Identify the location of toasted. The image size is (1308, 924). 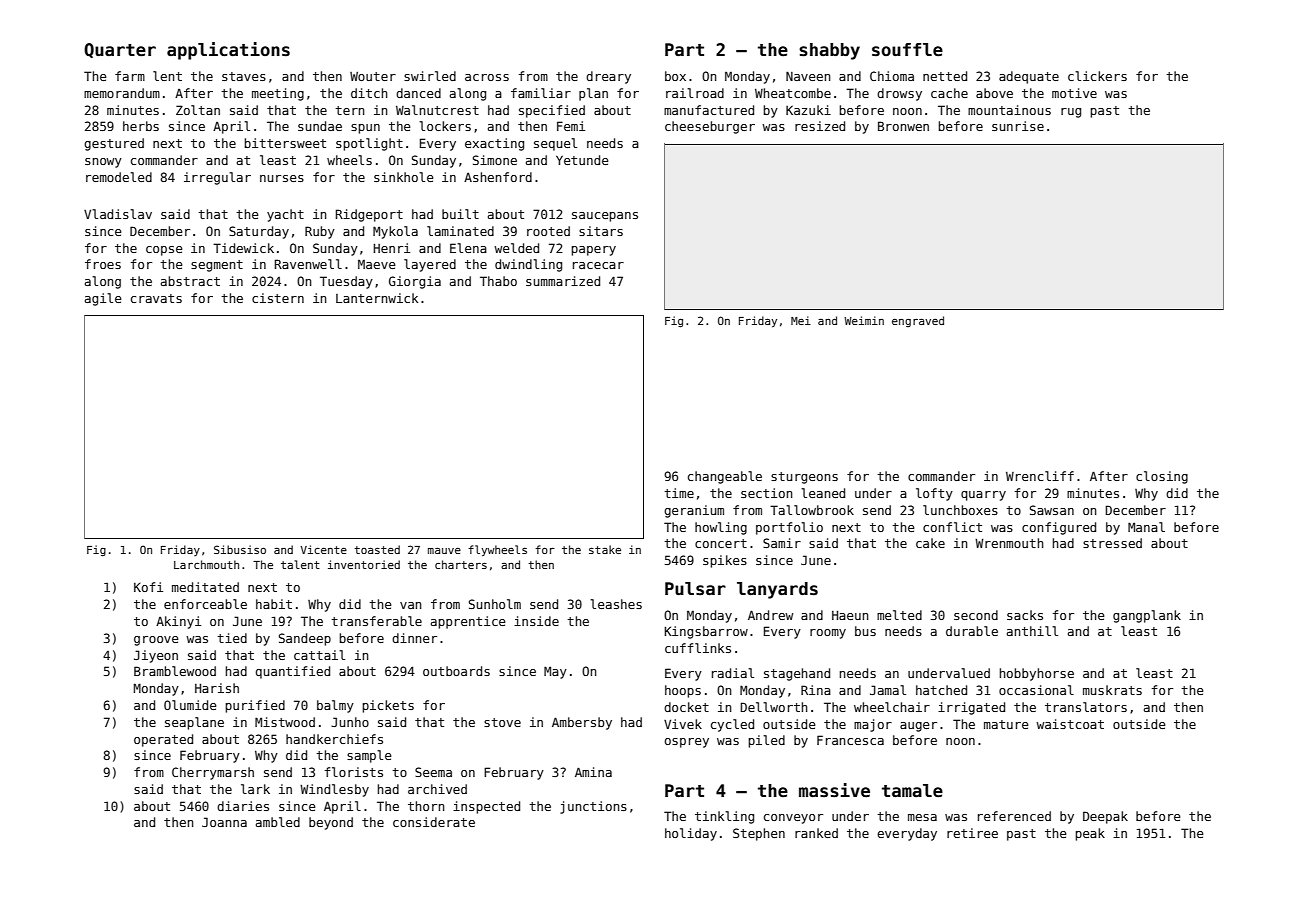
(377, 549).
